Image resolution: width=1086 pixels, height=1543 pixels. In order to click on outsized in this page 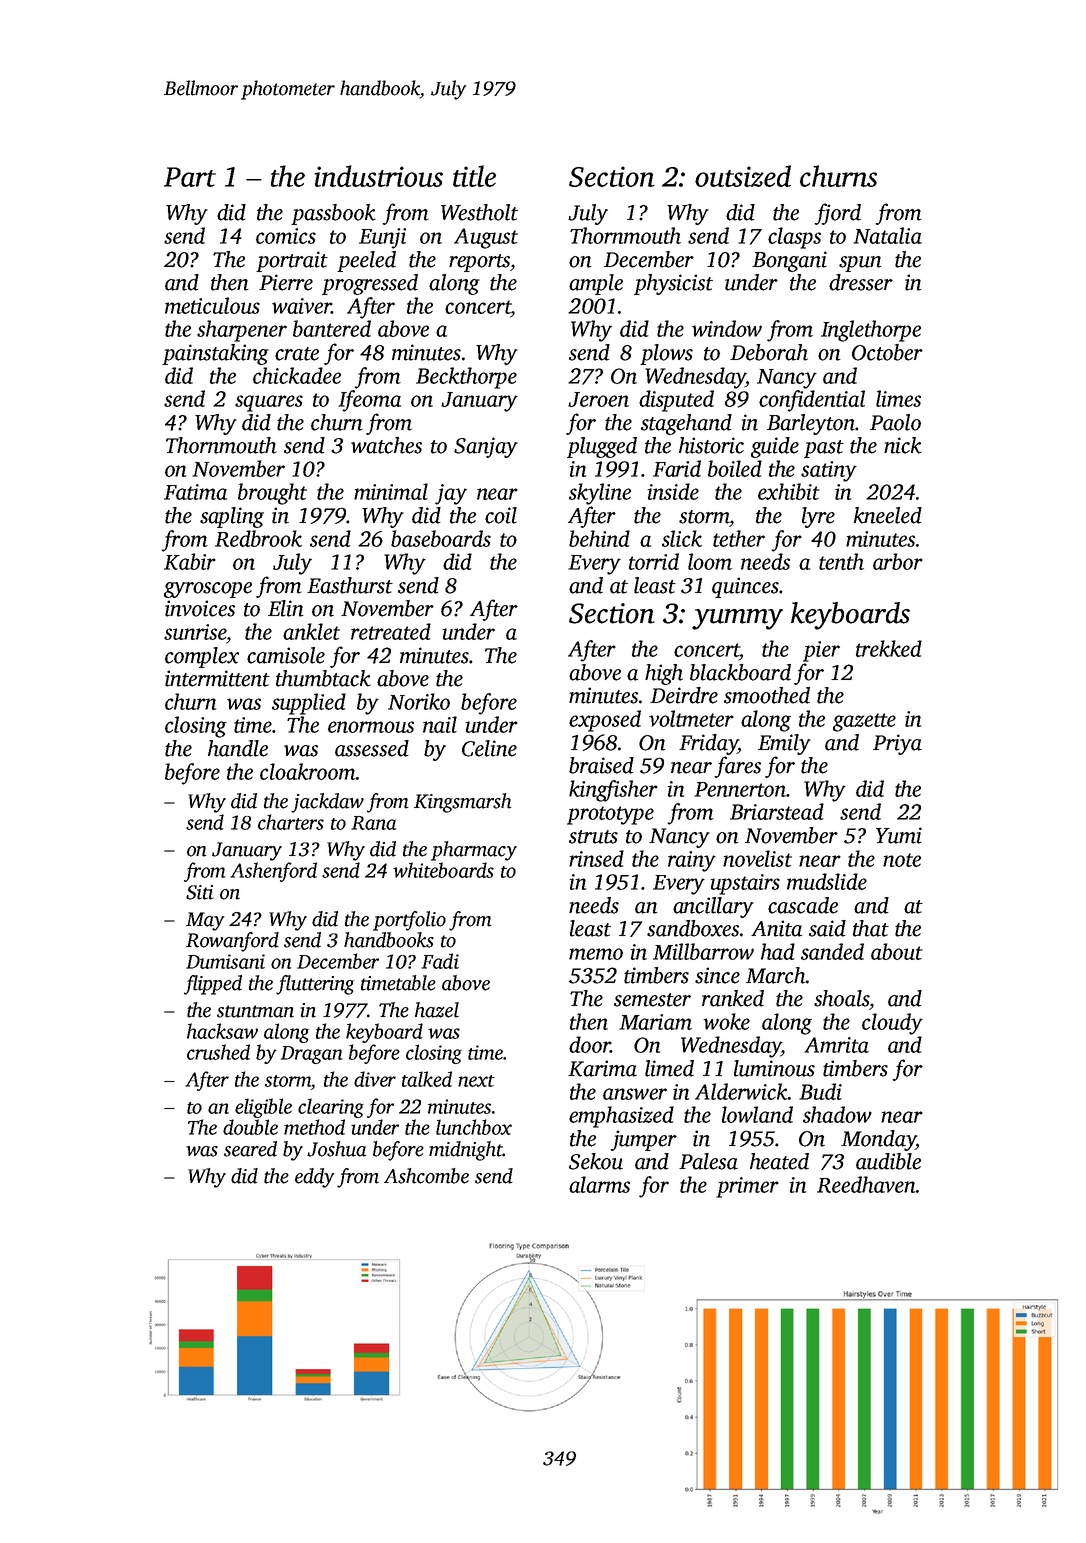, I will do `click(743, 176)`.
